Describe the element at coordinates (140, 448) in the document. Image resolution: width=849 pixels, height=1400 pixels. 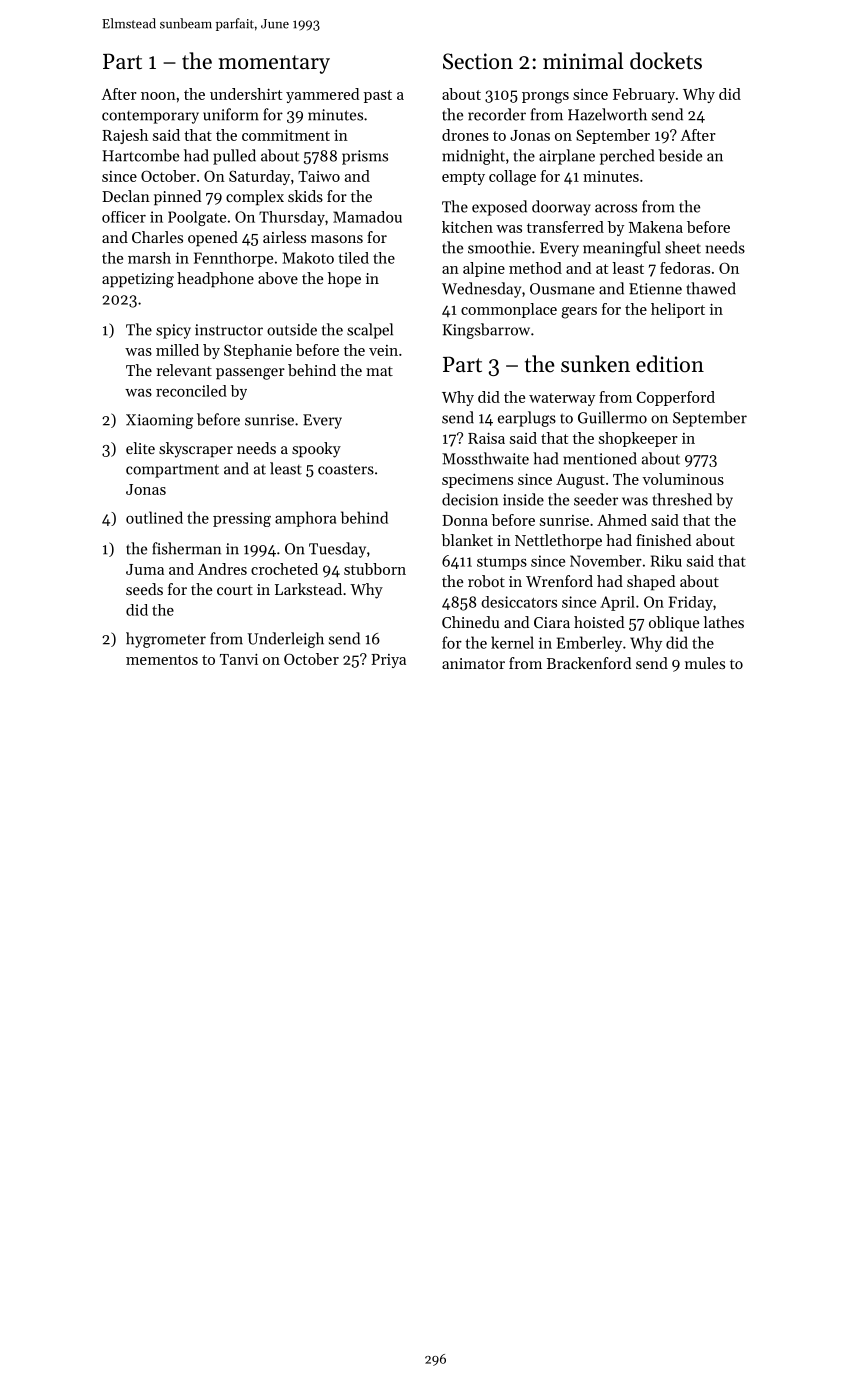
I see `elite` at that location.
